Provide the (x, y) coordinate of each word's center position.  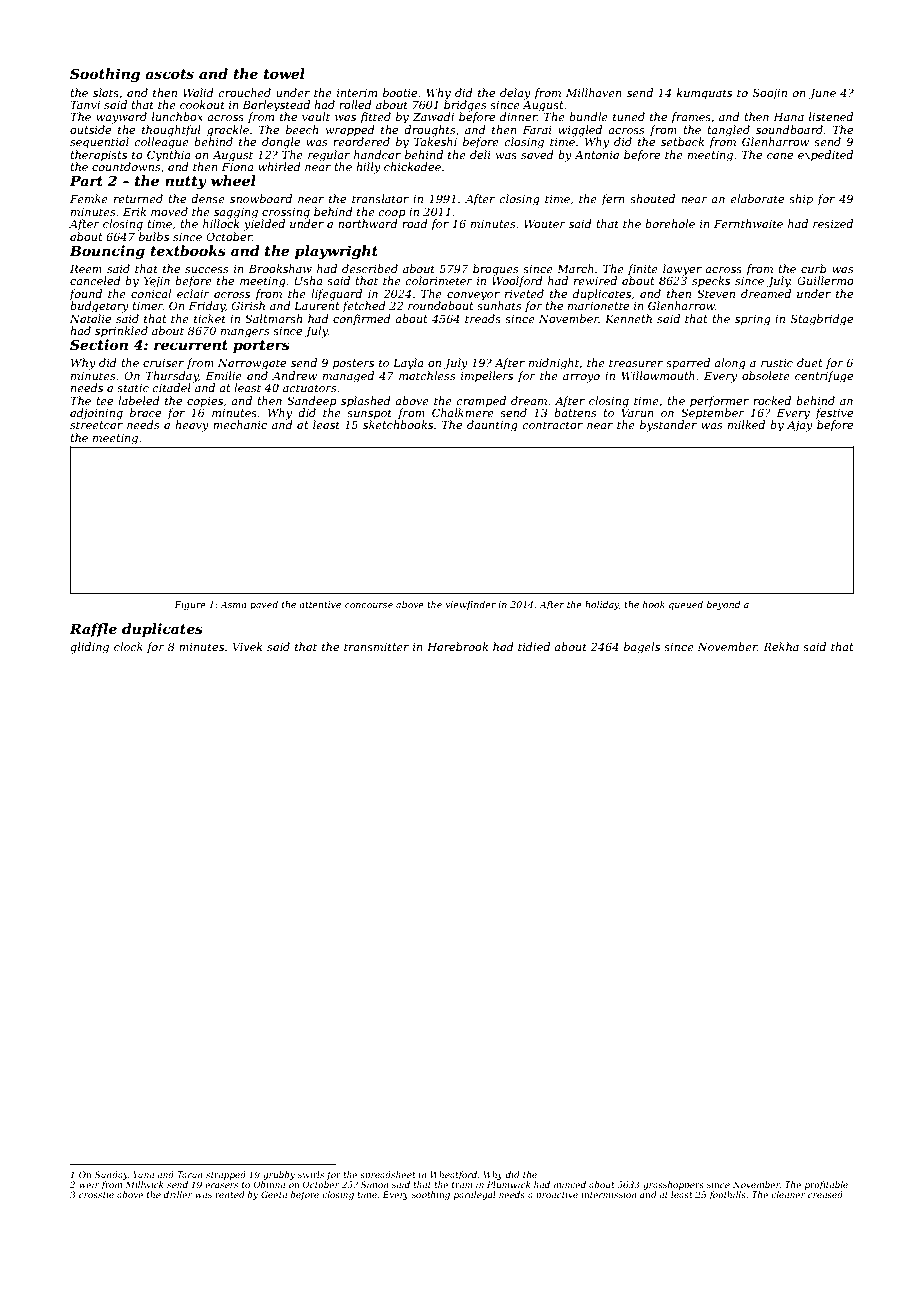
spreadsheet (388, 1175)
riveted (524, 293)
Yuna (143, 1174)
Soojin (770, 94)
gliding (89, 648)
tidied (534, 646)
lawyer (682, 270)
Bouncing (107, 252)
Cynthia (169, 156)
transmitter (376, 647)
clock (128, 646)
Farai (537, 129)
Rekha (781, 646)
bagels (642, 648)
